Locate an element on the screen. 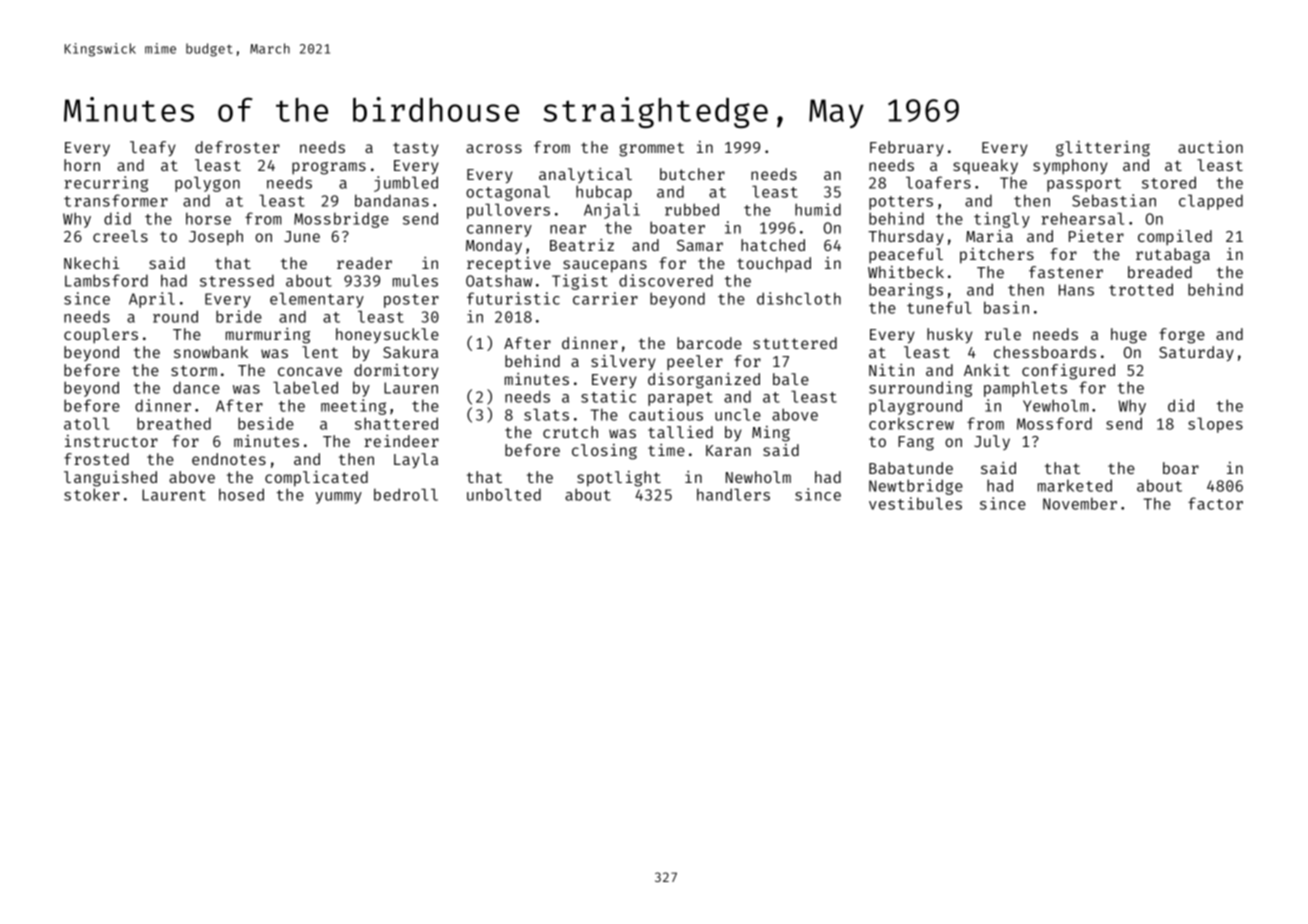 Image resolution: width=1308 pixels, height=924 pixels. configured is located at coordinates (1068, 372).
